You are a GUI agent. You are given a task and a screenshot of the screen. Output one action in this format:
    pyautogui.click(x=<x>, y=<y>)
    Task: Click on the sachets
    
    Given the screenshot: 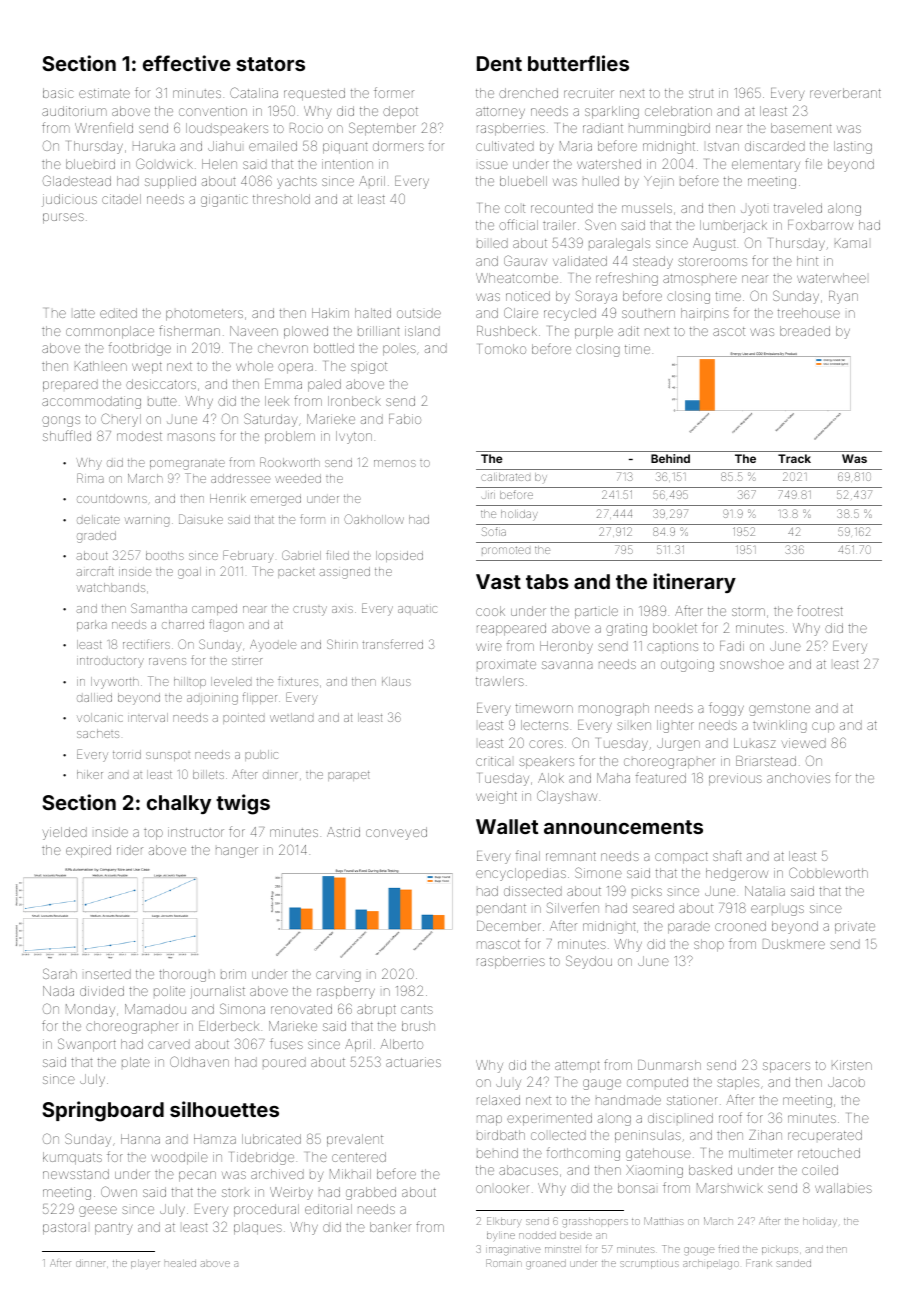 What is the action you would take?
    pyautogui.click(x=98, y=733)
